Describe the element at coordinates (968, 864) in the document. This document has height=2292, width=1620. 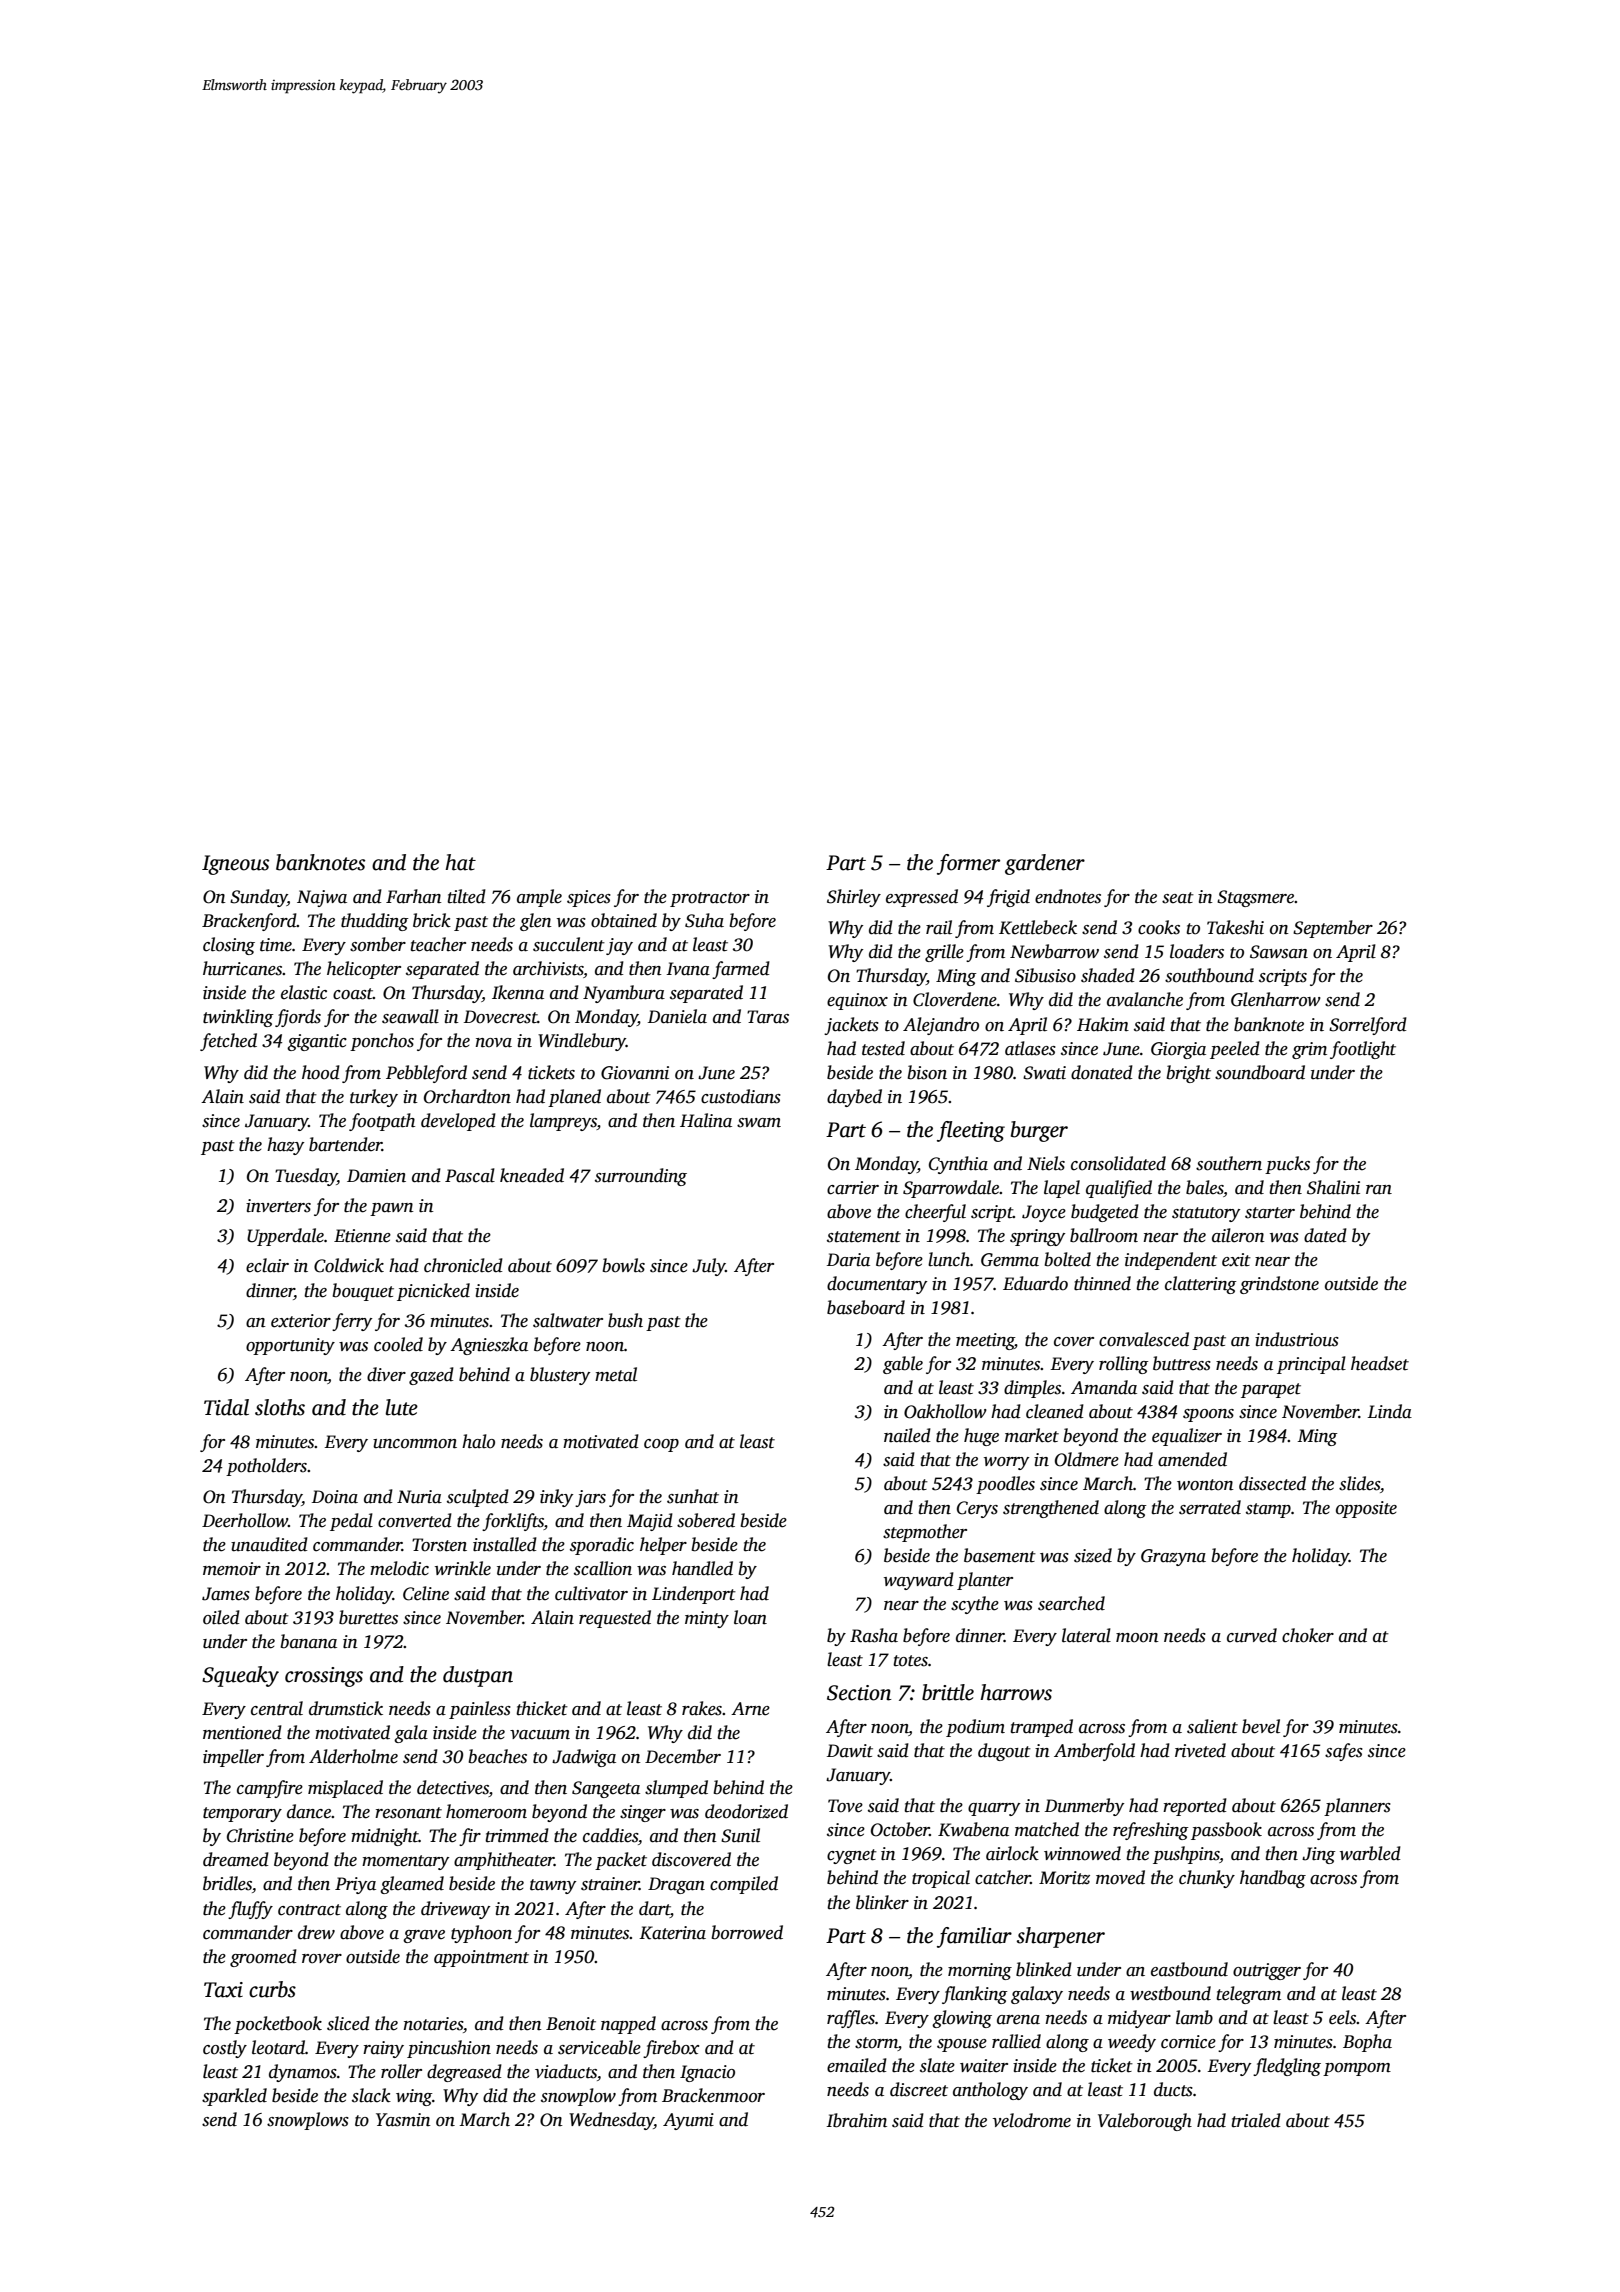
I see `former` at that location.
